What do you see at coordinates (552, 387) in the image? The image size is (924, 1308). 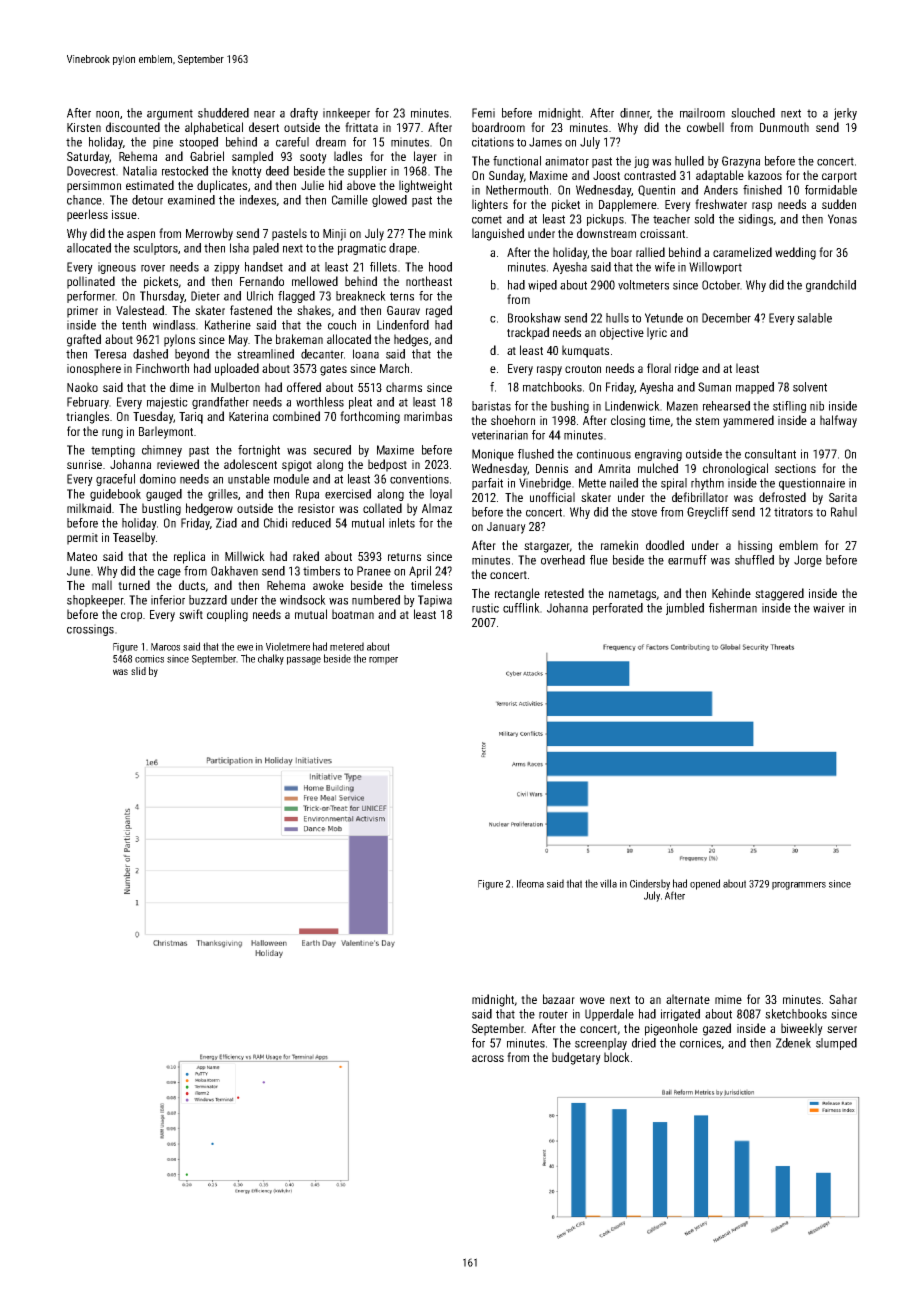 I see `matchbooks` at bounding box center [552, 387].
